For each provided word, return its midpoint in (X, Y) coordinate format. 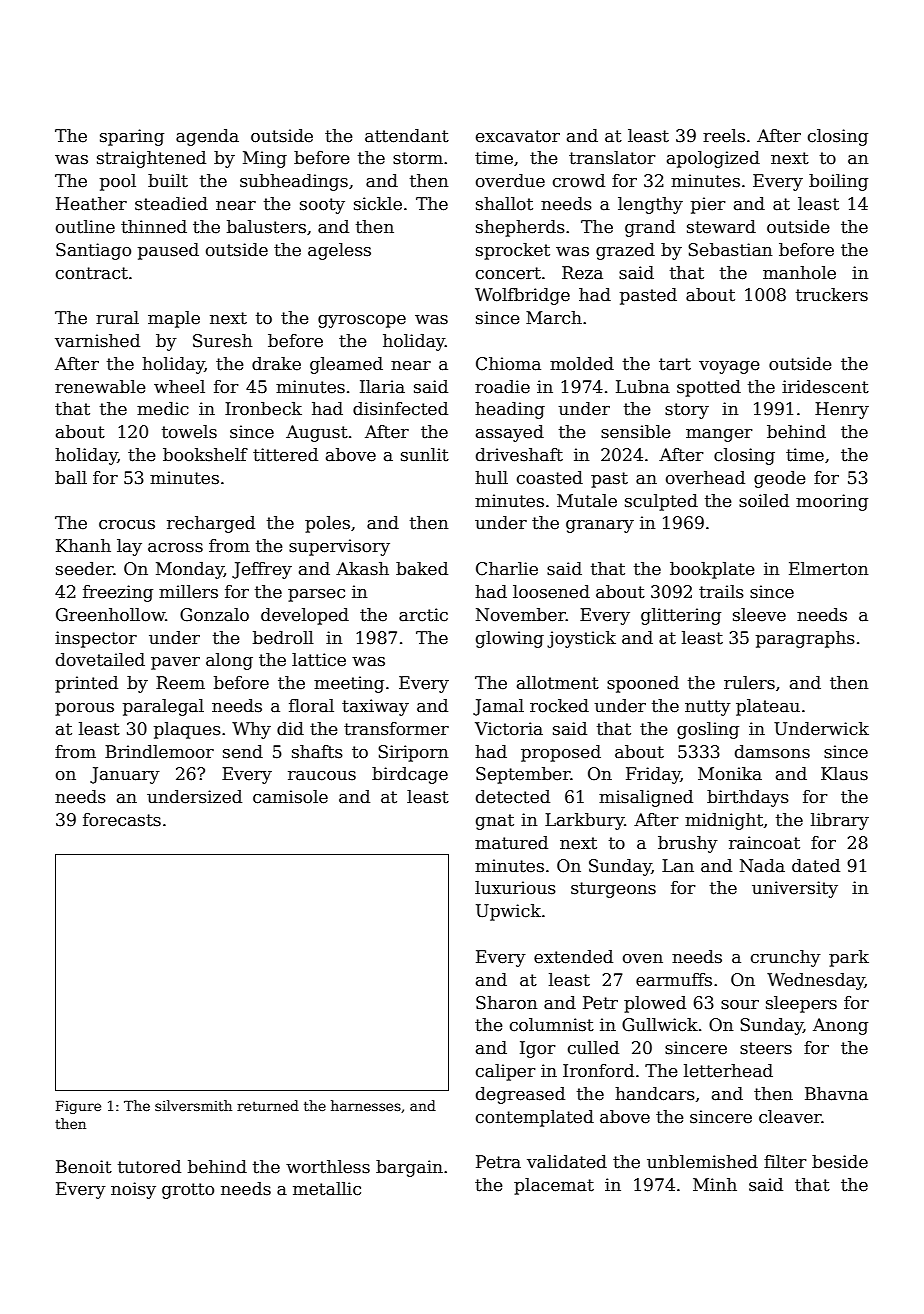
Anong (840, 1026)
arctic (423, 615)
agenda (207, 137)
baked (422, 569)
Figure (78, 1107)
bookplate (712, 570)
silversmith (193, 1105)
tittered (285, 455)
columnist (552, 1025)
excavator (518, 136)
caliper (506, 1072)
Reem (180, 683)
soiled (764, 501)
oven (643, 959)
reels (724, 136)
